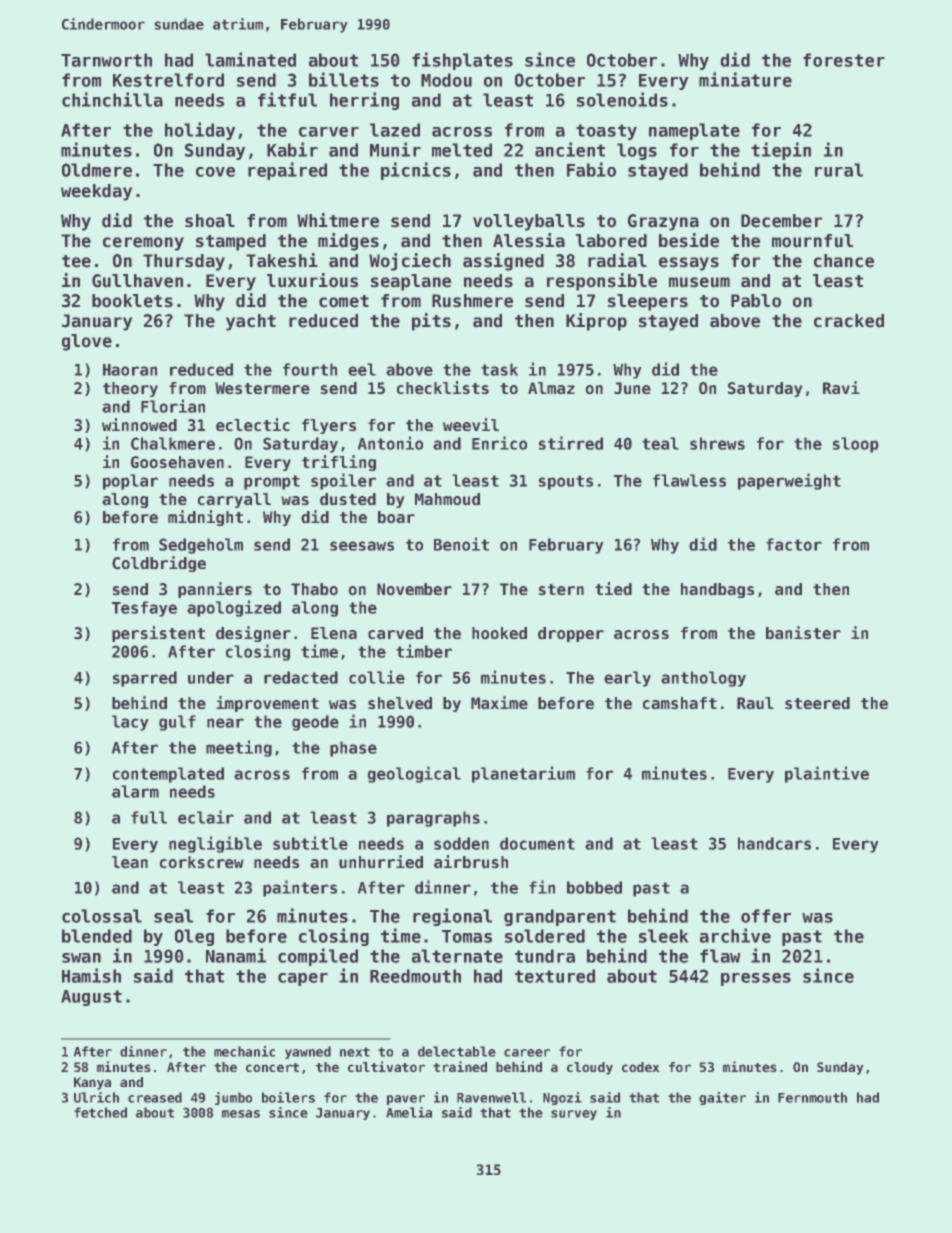 This screenshot has height=1233, width=952. What do you see at coordinates (755, 703) in the screenshot?
I see `Raul` at bounding box center [755, 703].
